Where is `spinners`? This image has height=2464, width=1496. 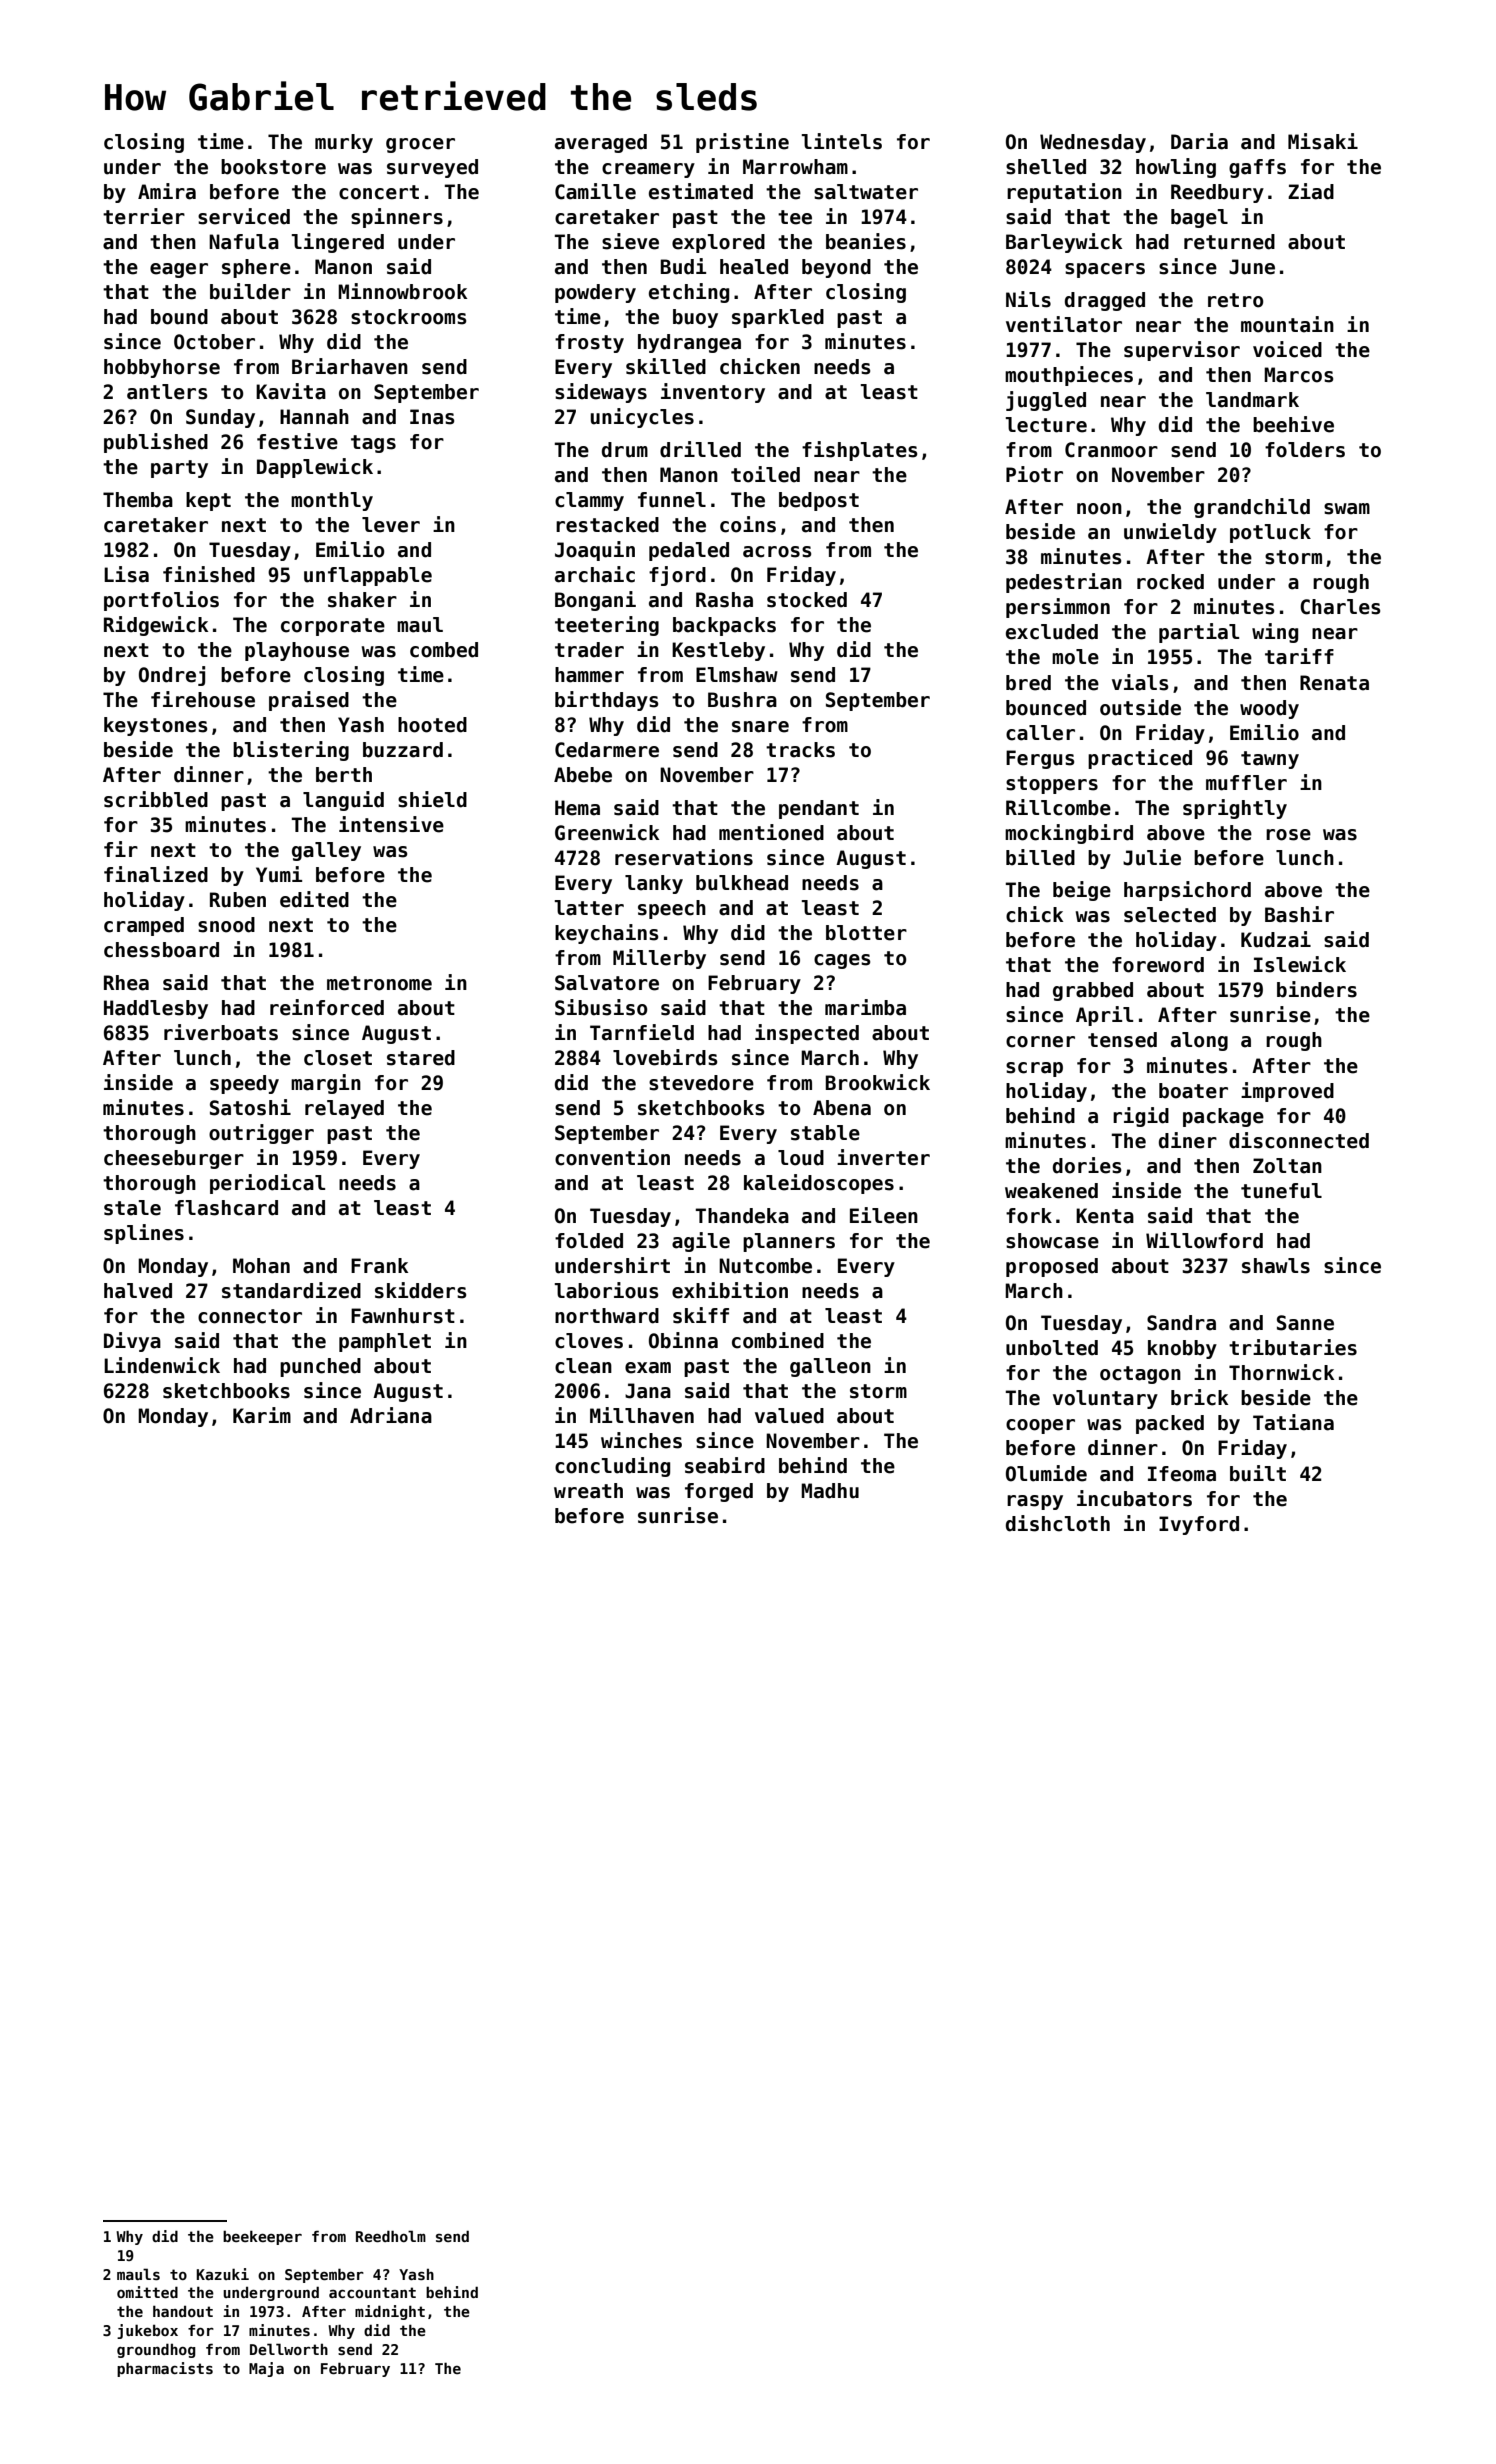
spinners is located at coordinates (397, 218).
